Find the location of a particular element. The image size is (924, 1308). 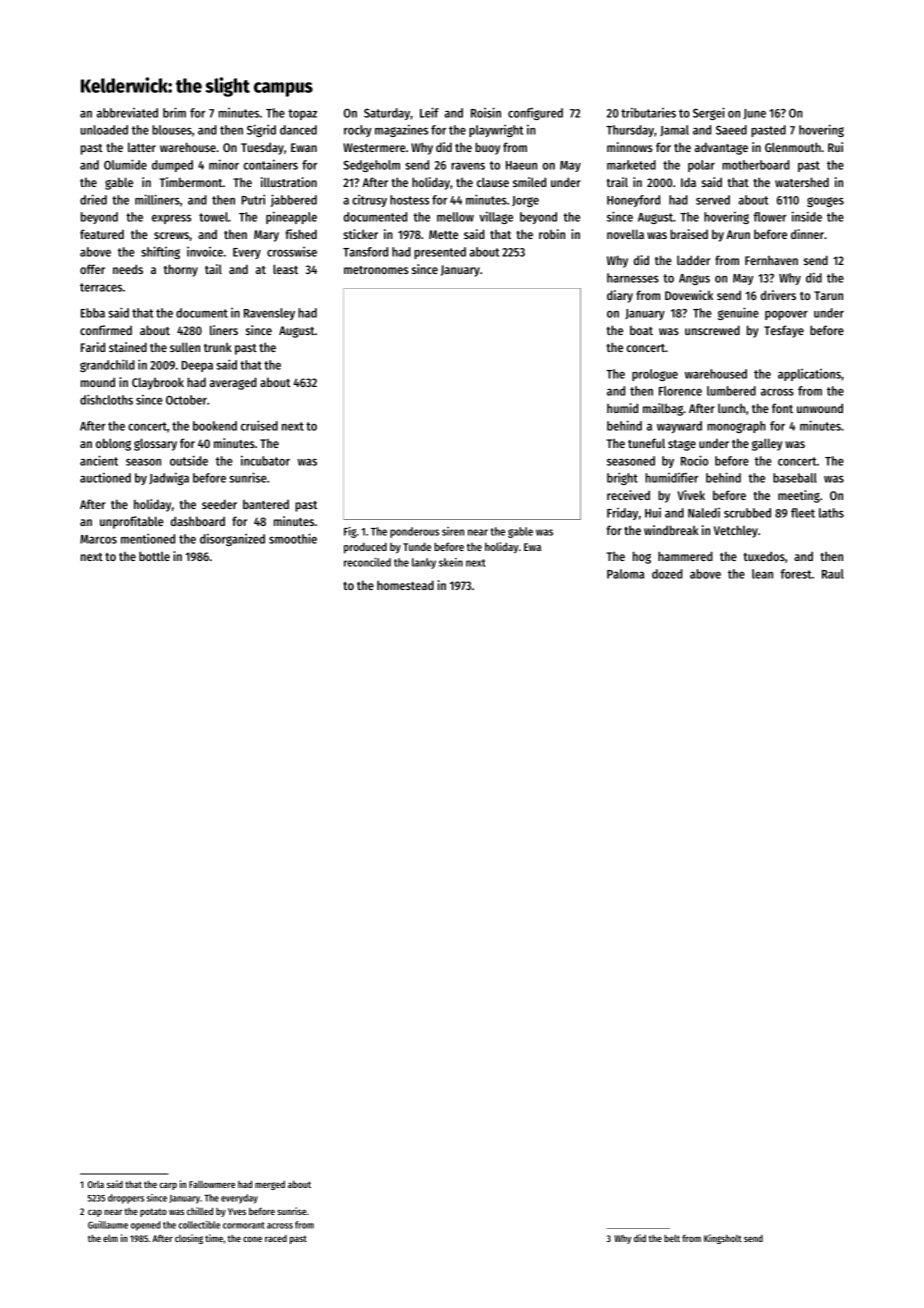

merged is located at coordinates (270, 1185).
